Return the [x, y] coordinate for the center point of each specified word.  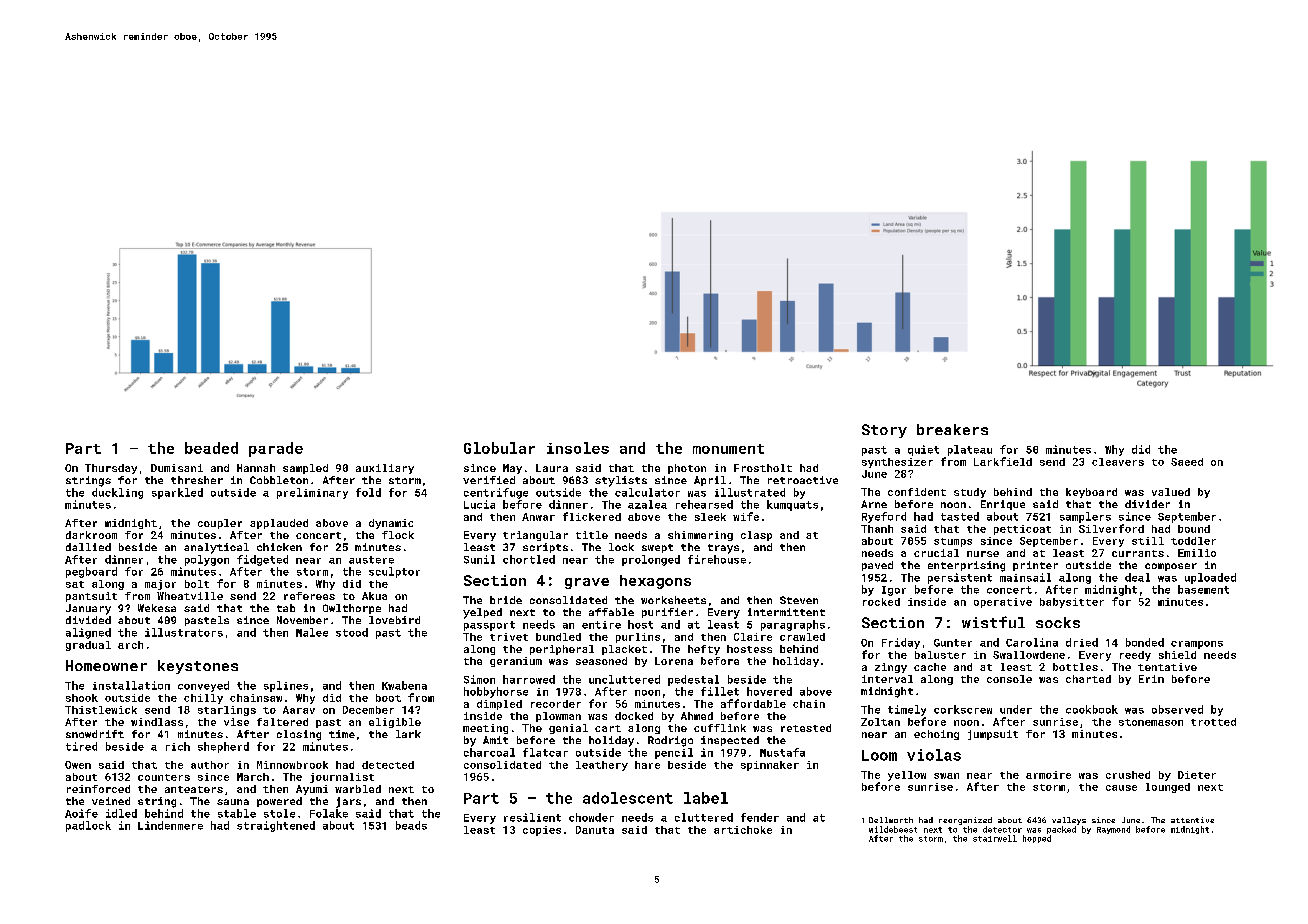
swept [657, 548]
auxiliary [385, 469]
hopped [1037, 839]
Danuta [595, 830]
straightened [276, 826]
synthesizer [897, 463]
